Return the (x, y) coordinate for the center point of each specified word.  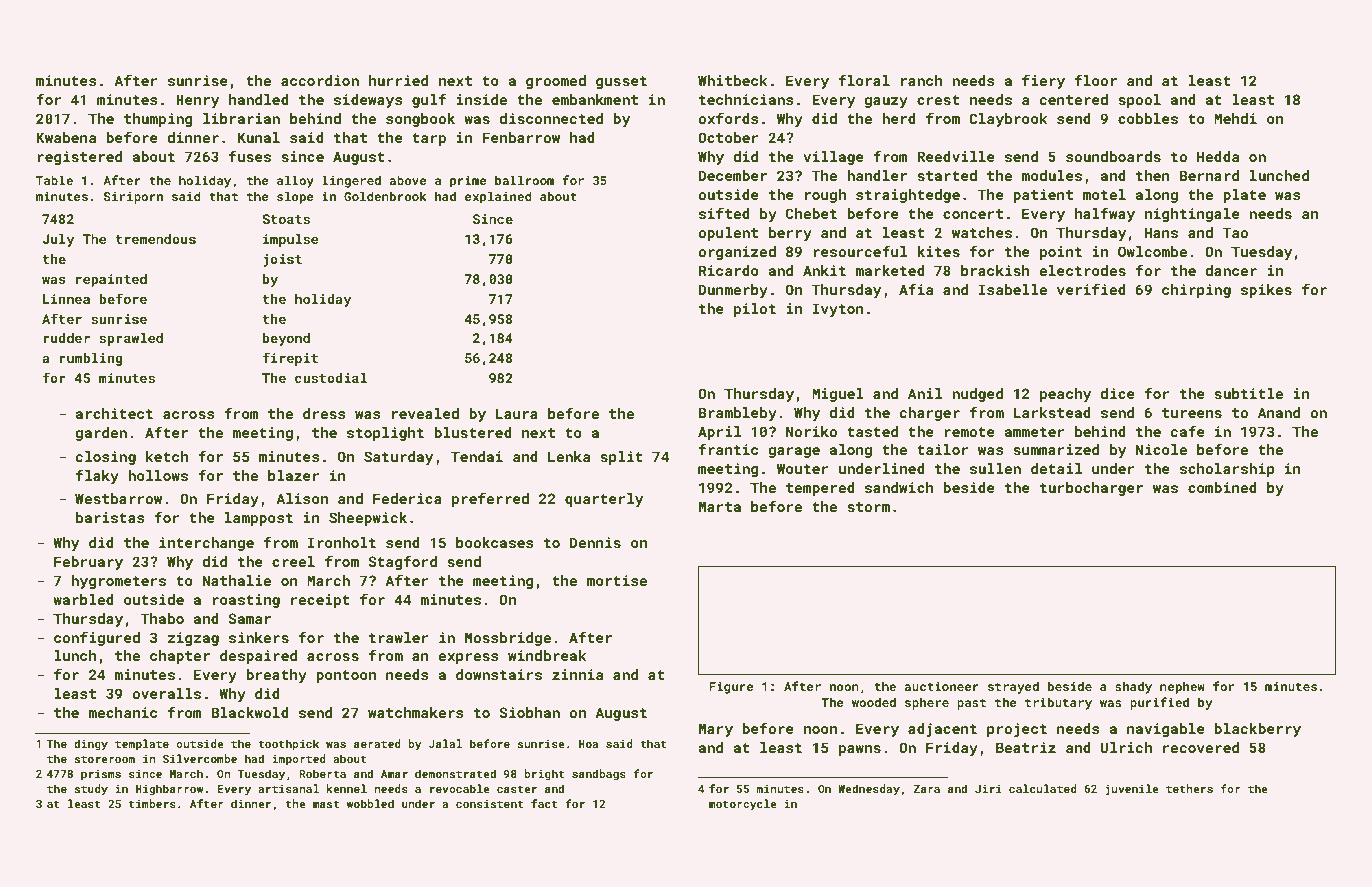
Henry (197, 101)
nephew (1182, 687)
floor (1096, 80)
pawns (860, 750)
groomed (556, 82)
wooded (874, 702)
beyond (286, 339)
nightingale (1192, 215)
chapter (180, 657)
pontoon (346, 676)
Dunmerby (733, 291)
